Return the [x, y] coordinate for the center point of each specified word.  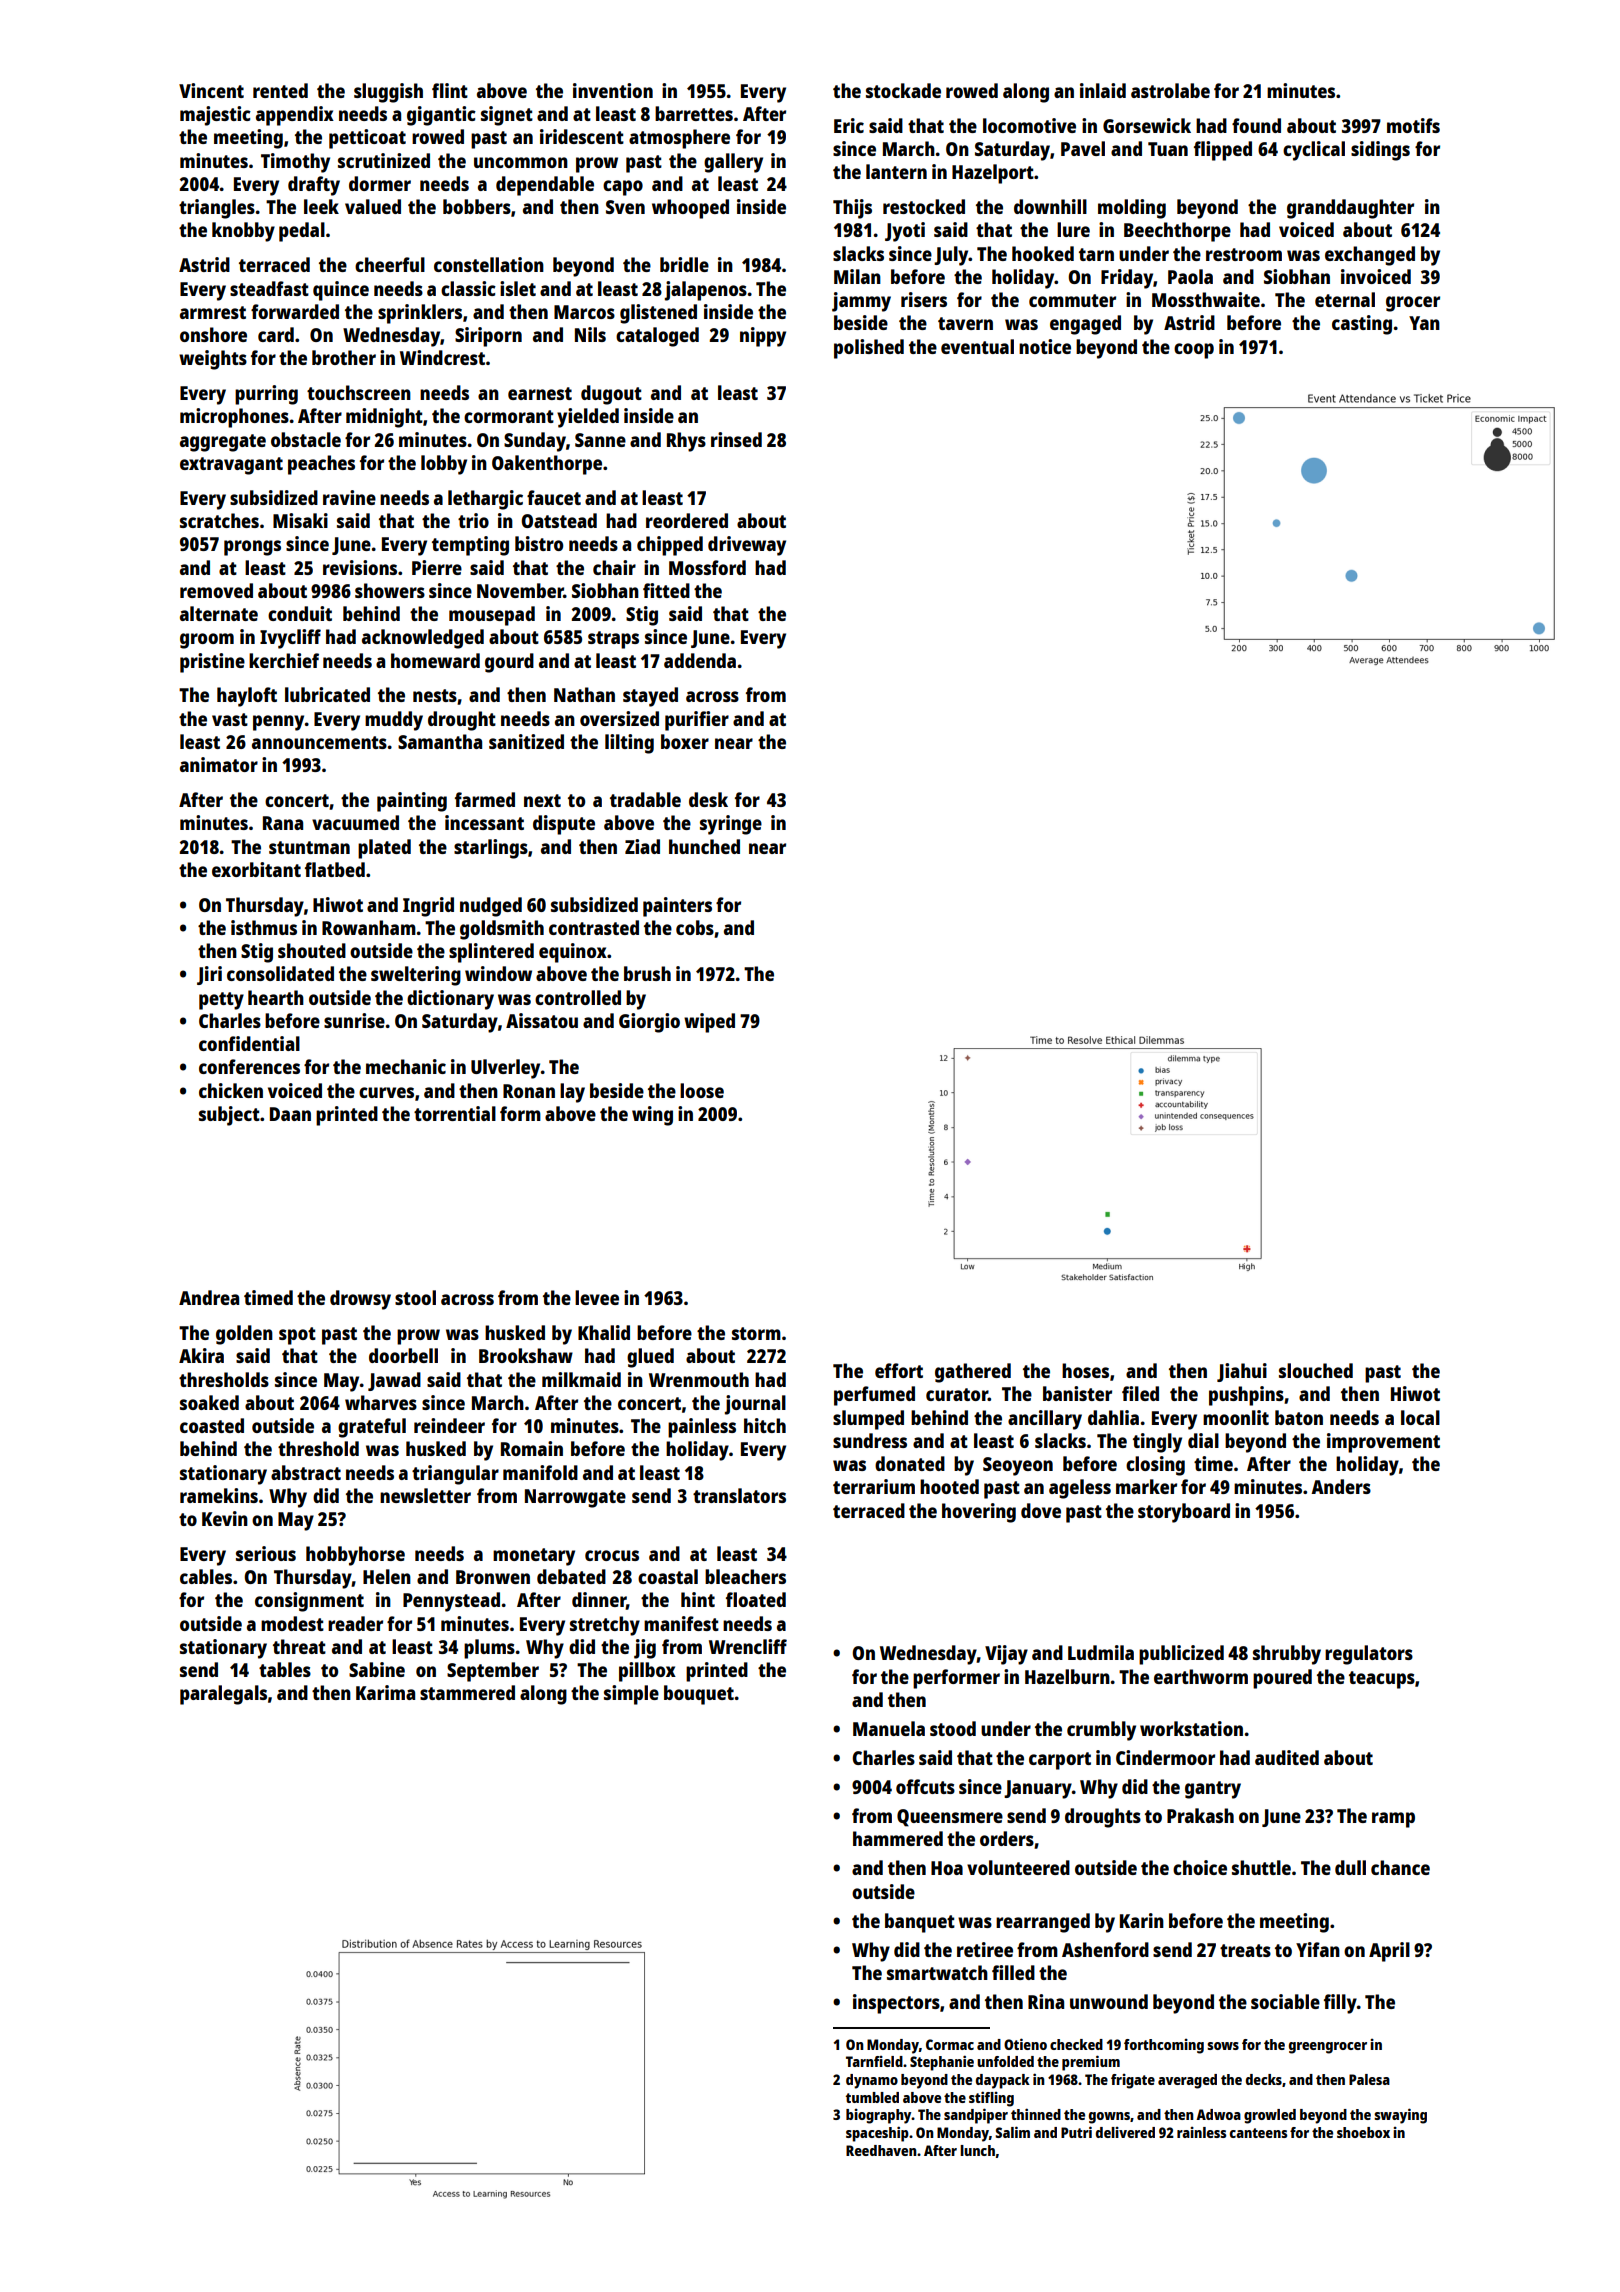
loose [702, 1090]
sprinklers [420, 314]
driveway [747, 546]
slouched [1316, 1370]
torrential [455, 1113]
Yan [1424, 323]
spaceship [877, 2134]
